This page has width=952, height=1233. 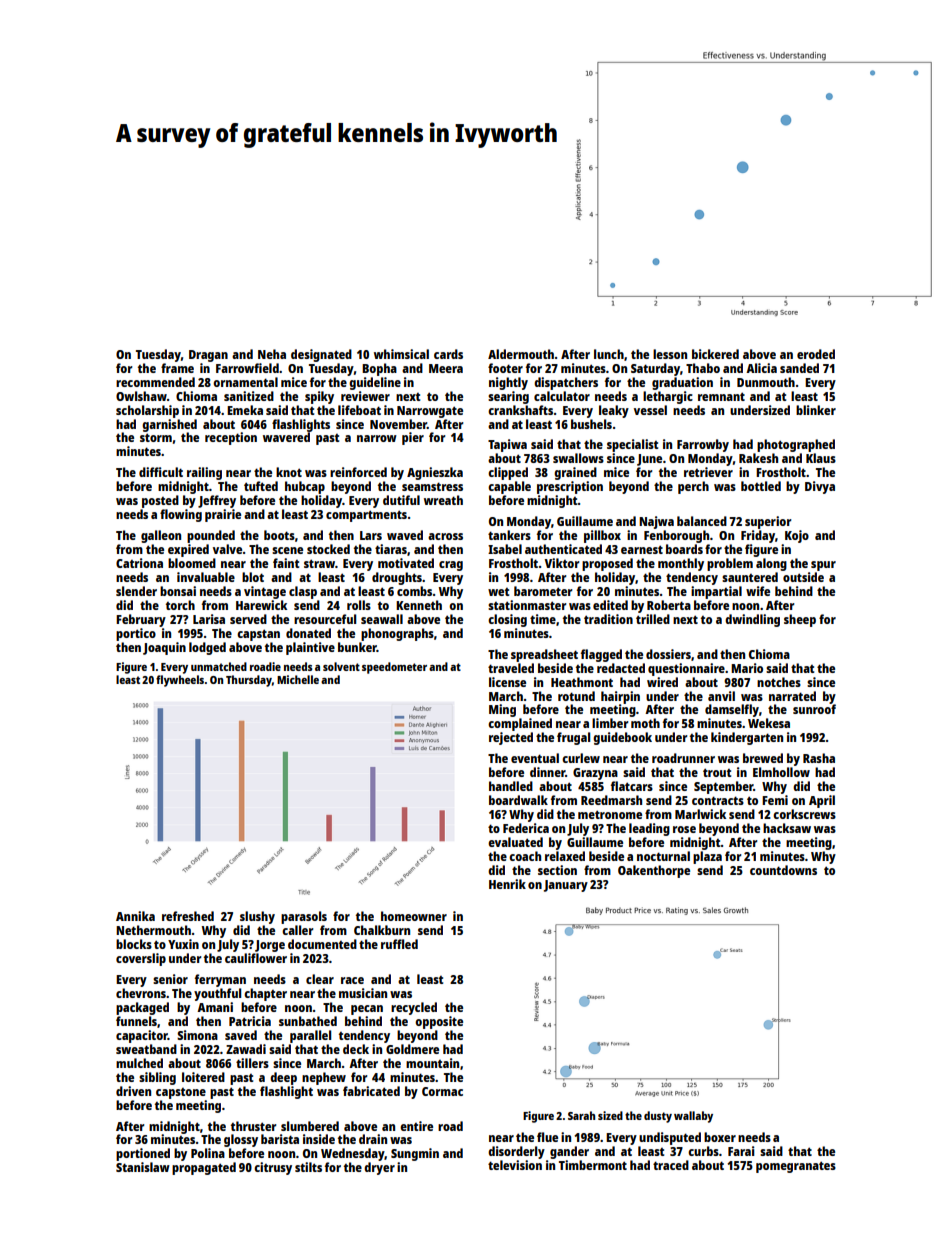 I want to click on lethargic, so click(x=668, y=397).
